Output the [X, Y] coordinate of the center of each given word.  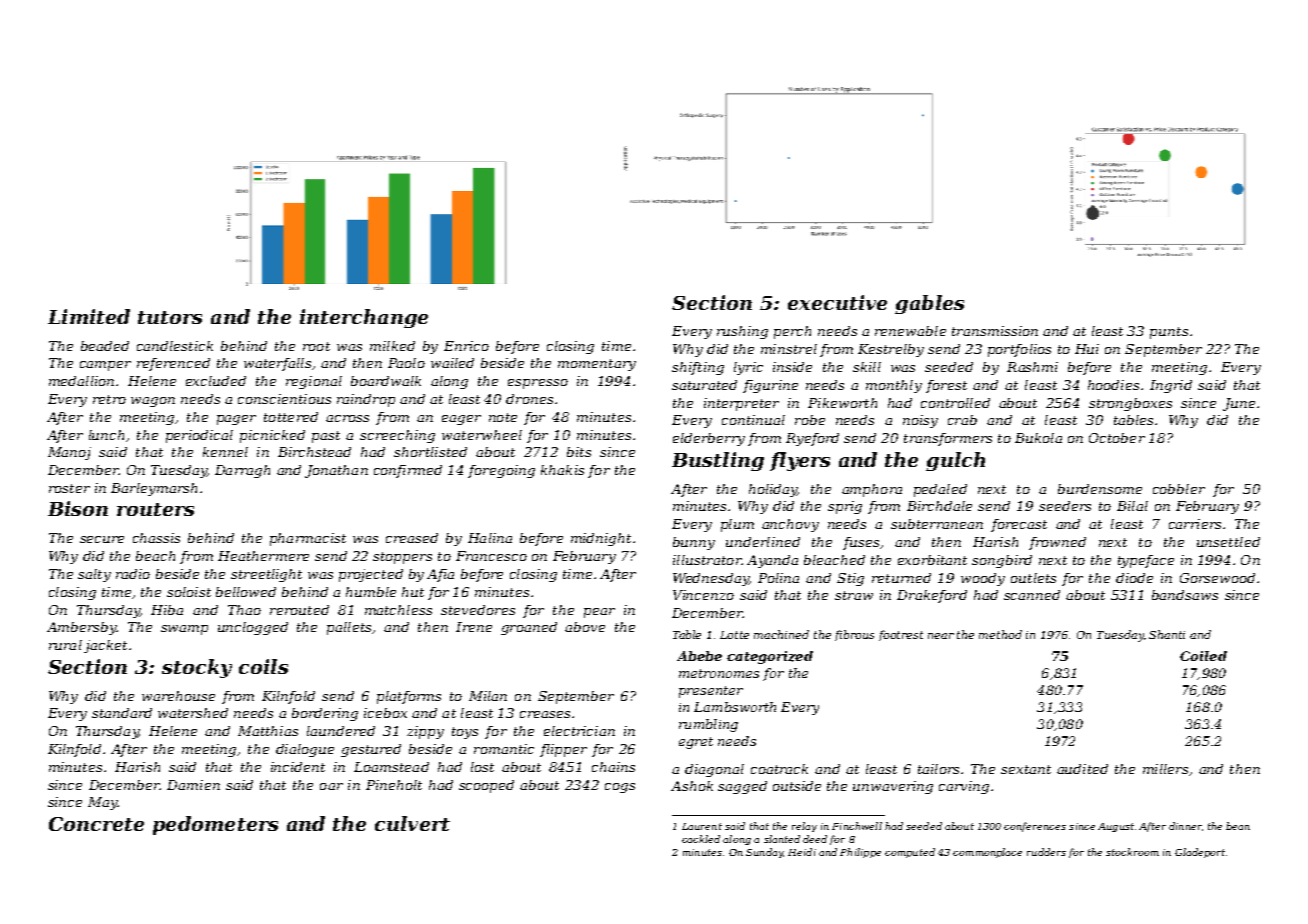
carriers [1195, 524]
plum [737, 525]
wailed [452, 363]
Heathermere [263, 556]
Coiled [1203, 656]
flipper [563, 750]
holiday [773, 490]
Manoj [69, 453]
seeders [1065, 506]
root [316, 346]
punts [1169, 333]
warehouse [178, 696]
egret [696, 743]
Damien [193, 785]
